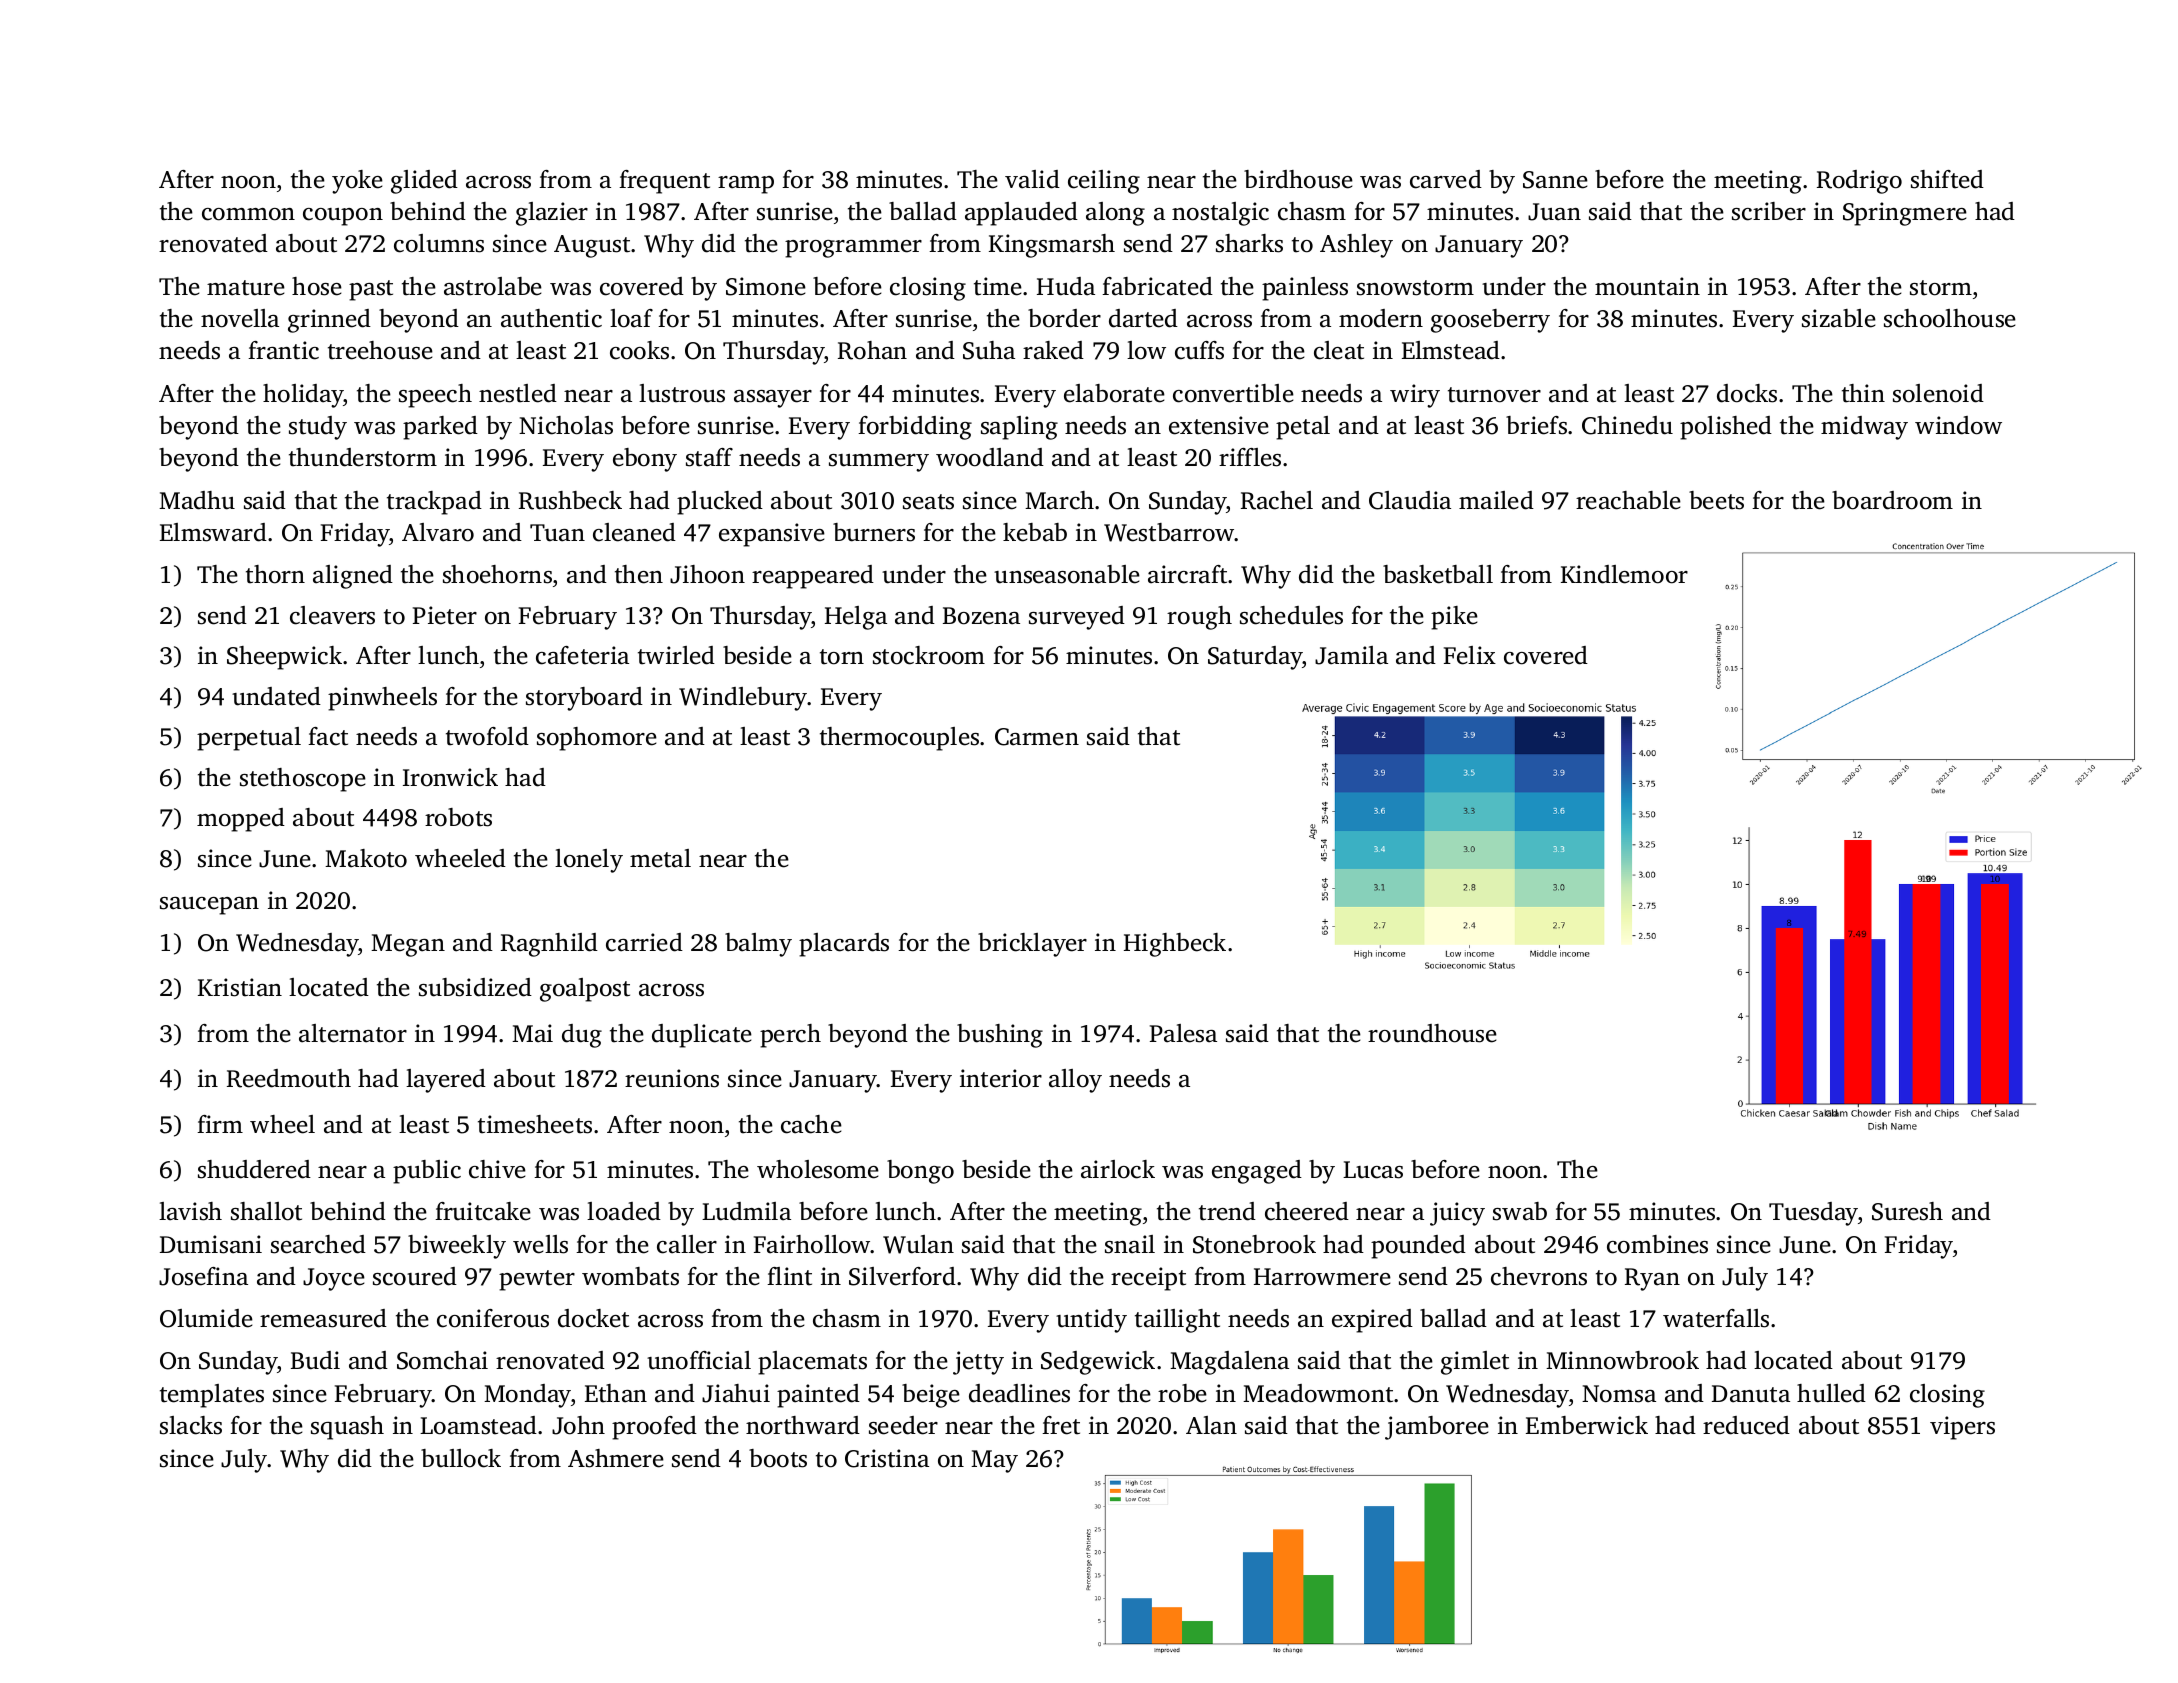 Image resolution: width=2178 pixels, height=1683 pixels. I want to click on roundhouse, so click(1432, 1033).
